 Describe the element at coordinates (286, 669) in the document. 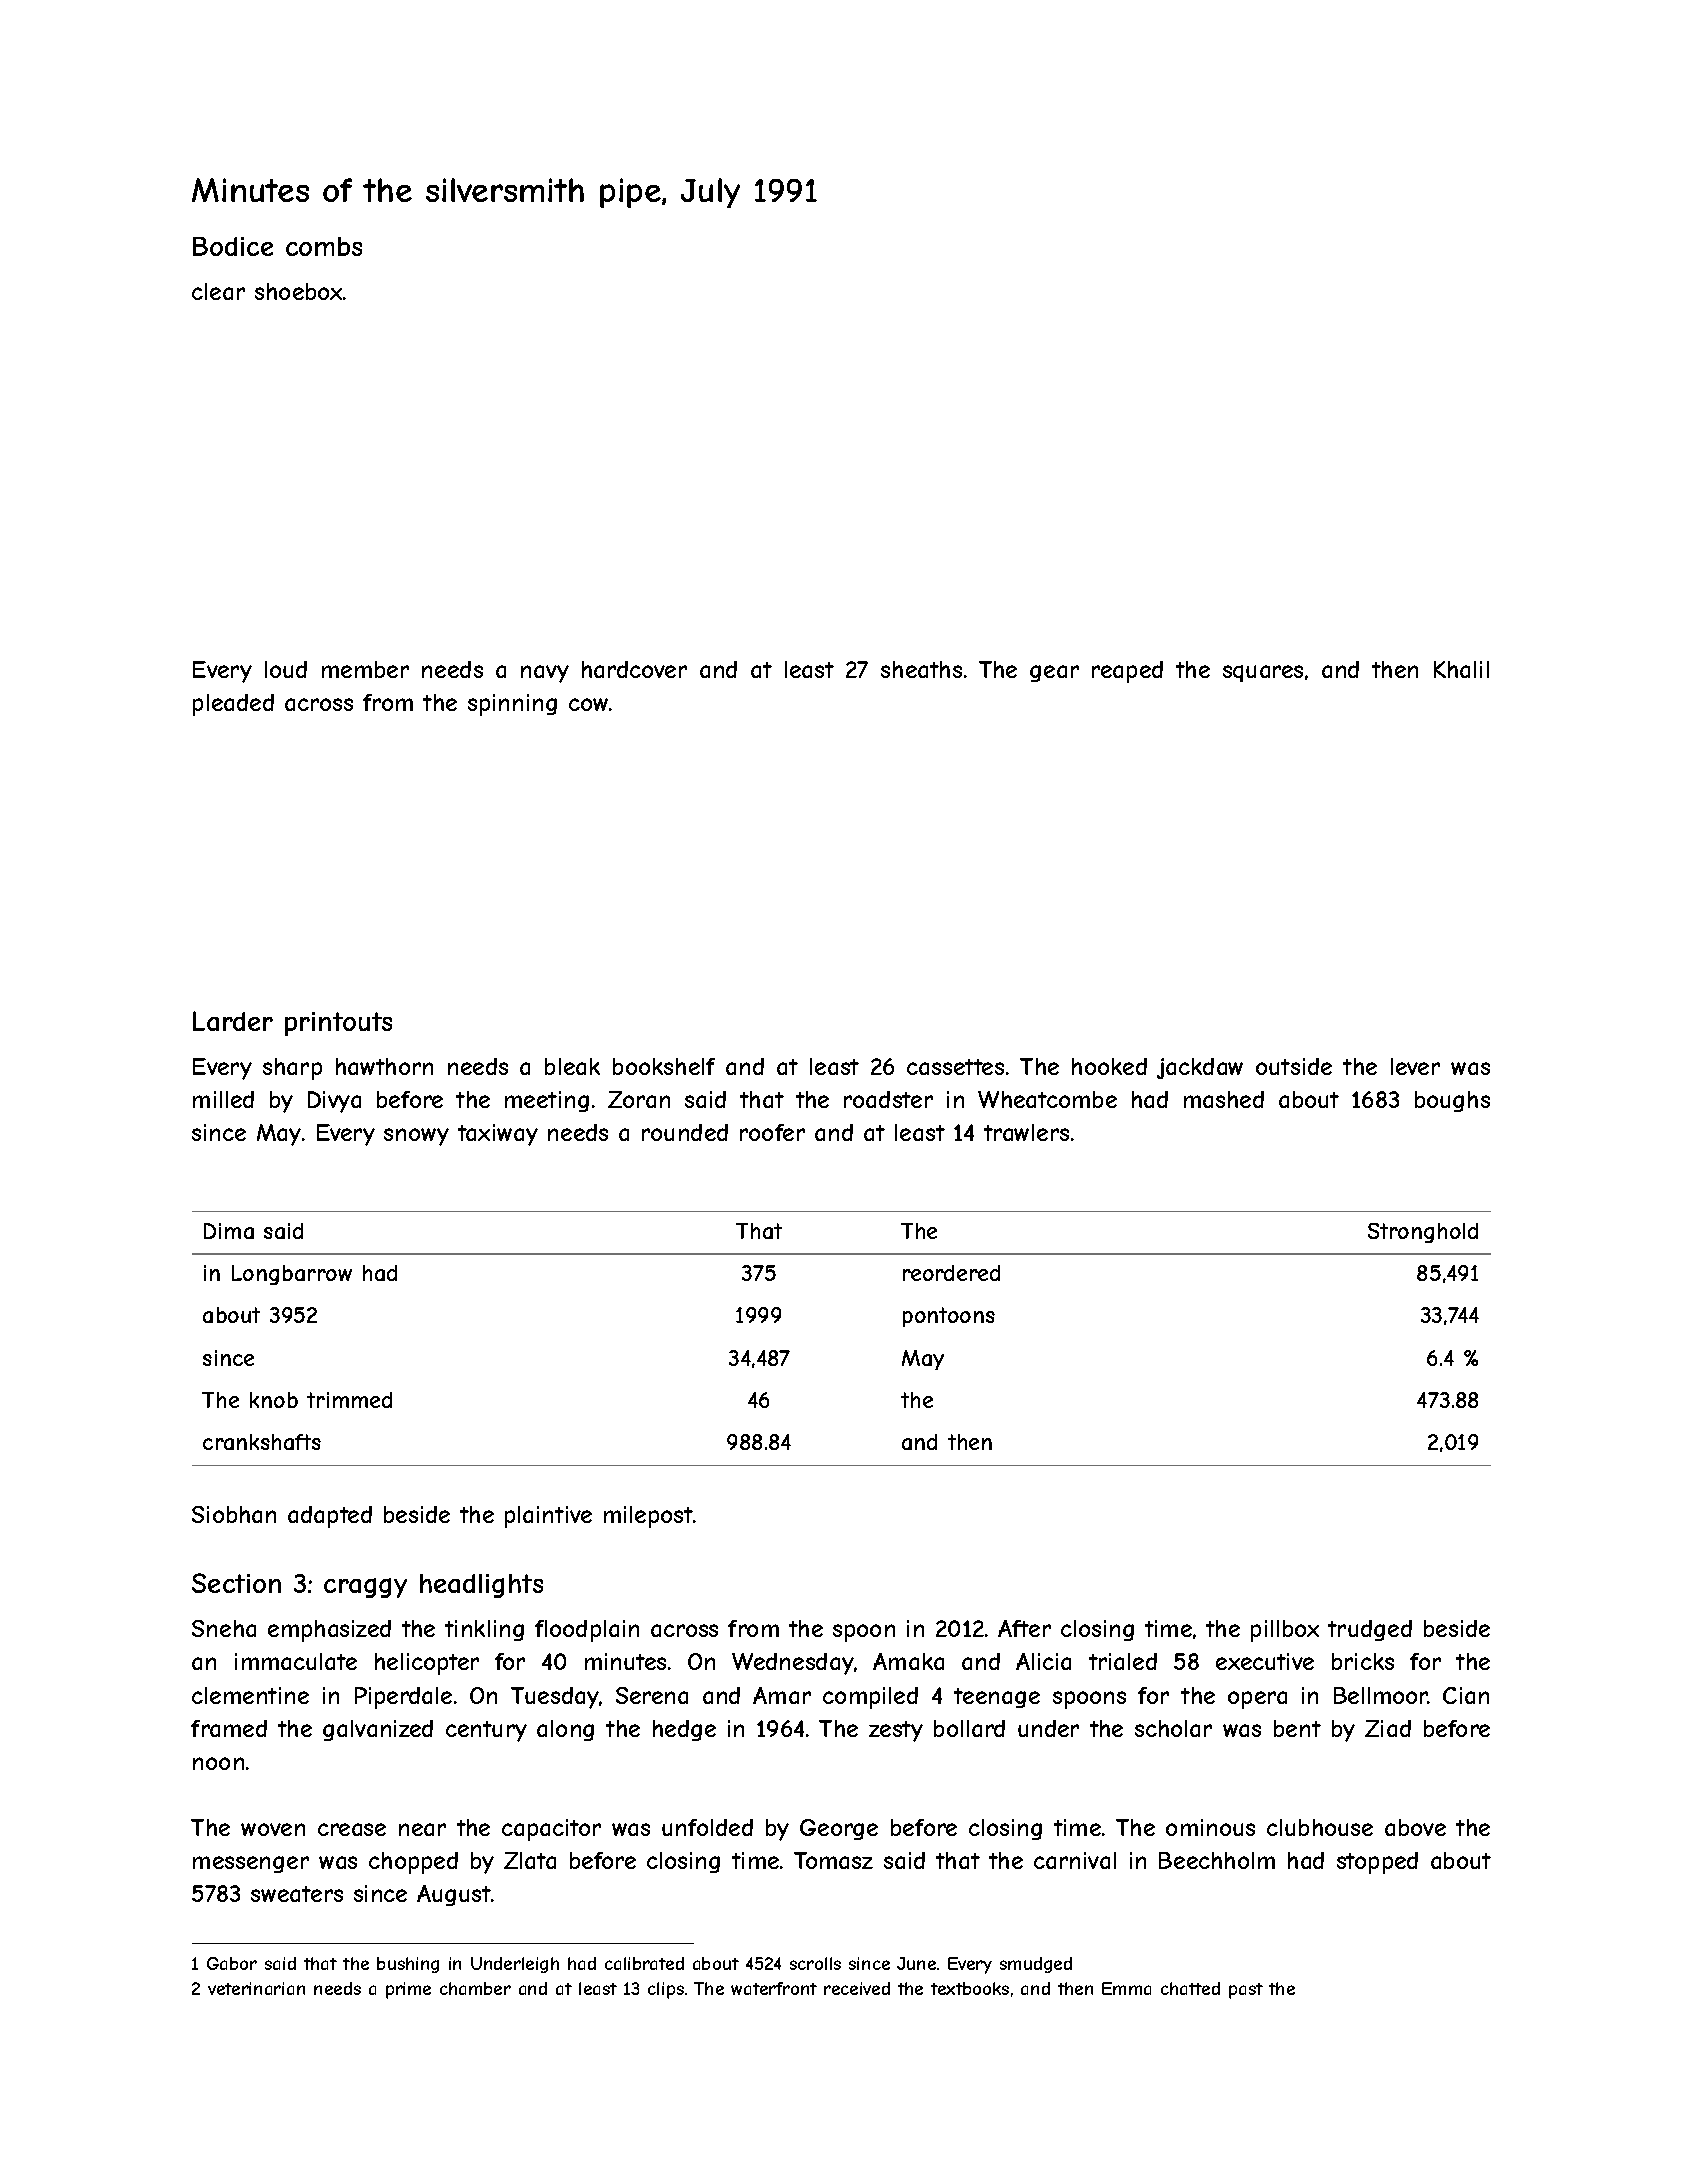

I see `loud` at that location.
